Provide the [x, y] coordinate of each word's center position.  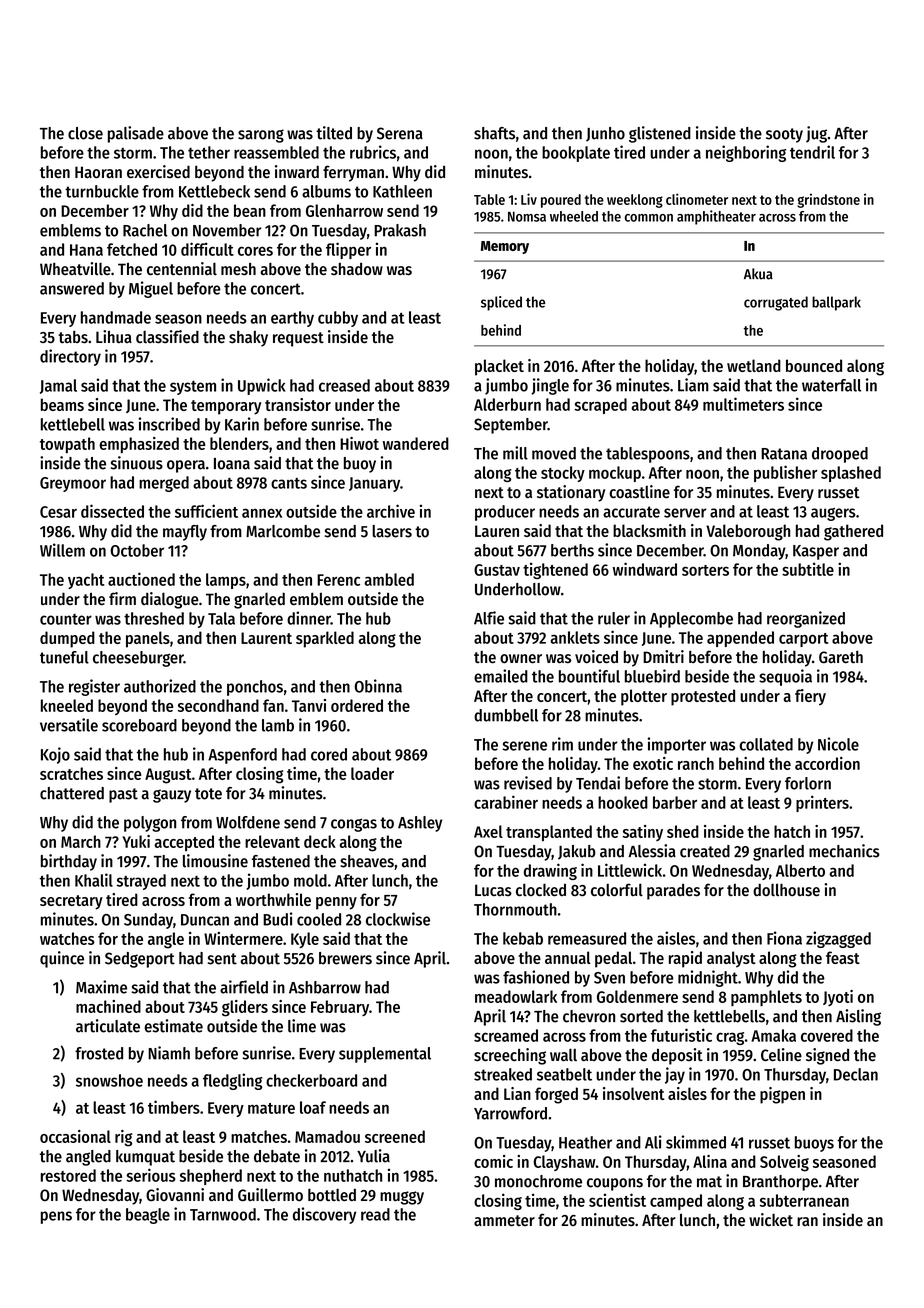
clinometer [697, 199]
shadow [357, 269]
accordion [827, 763]
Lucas [493, 890]
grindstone [828, 200]
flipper [348, 250]
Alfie [489, 618]
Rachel [145, 230]
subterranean [804, 1200]
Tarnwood [223, 1214]
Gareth [841, 657]
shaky [248, 339]
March [81, 841]
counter [66, 619]
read [375, 1214]
